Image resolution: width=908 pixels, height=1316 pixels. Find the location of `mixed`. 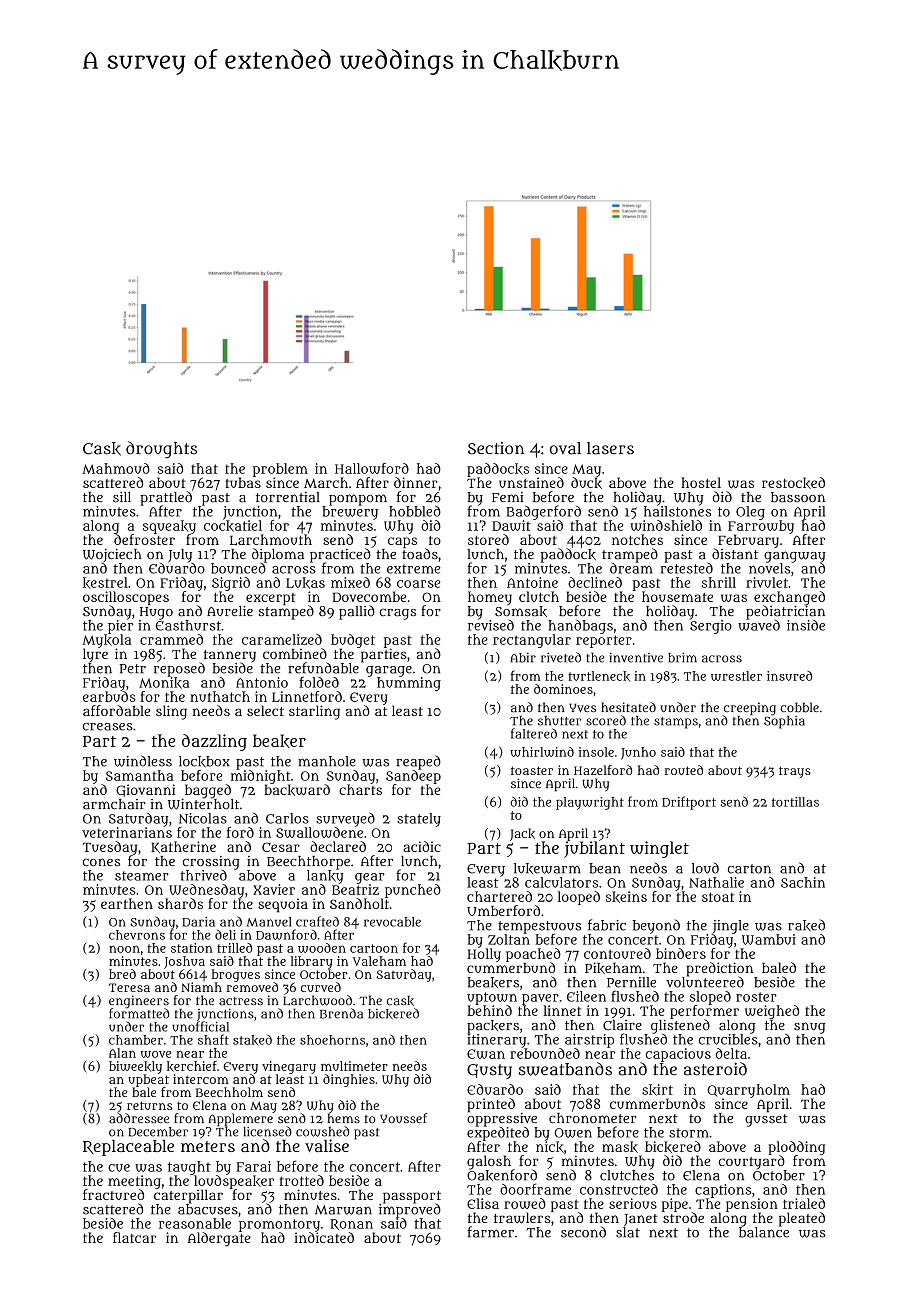

mixed is located at coordinates (350, 582).
